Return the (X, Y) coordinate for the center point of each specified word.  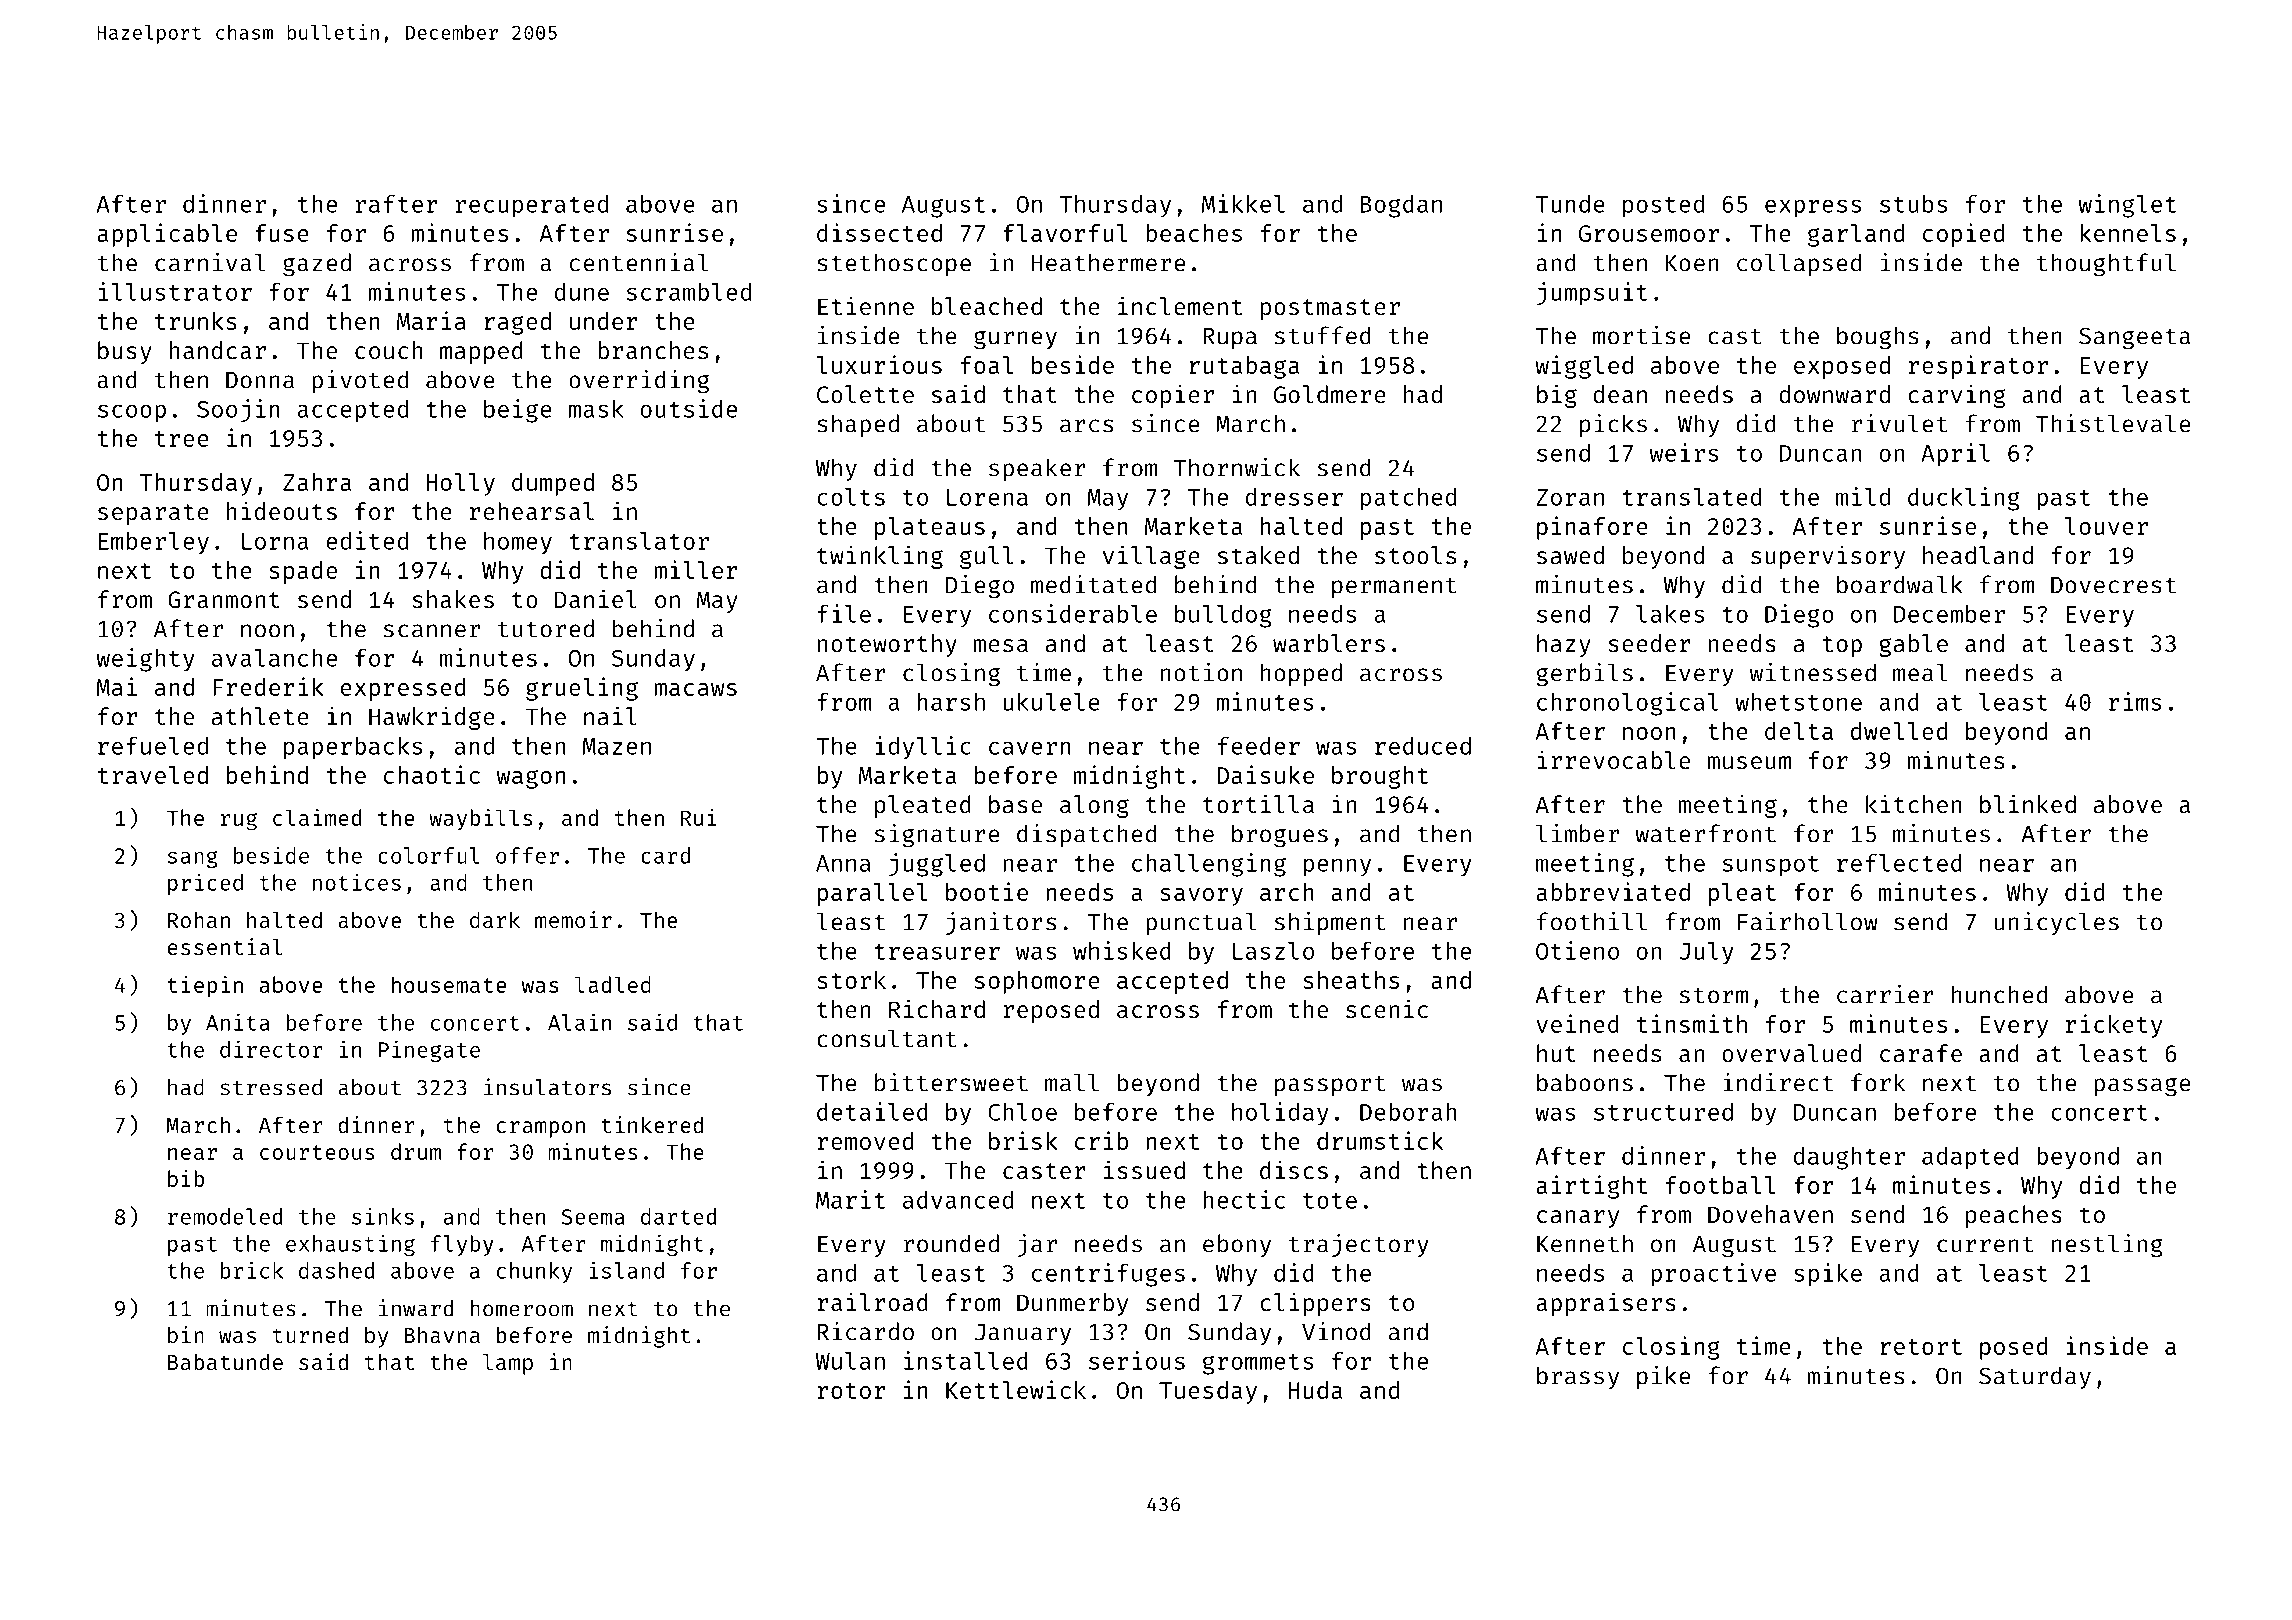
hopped (1301, 674)
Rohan (199, 919)
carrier (1885, 994)
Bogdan (1401, 206)
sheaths (1351, 980)
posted (1663, 206)
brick (252, 1270)
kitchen (1914, 803)
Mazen (617, 746)
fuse (282, 233)
